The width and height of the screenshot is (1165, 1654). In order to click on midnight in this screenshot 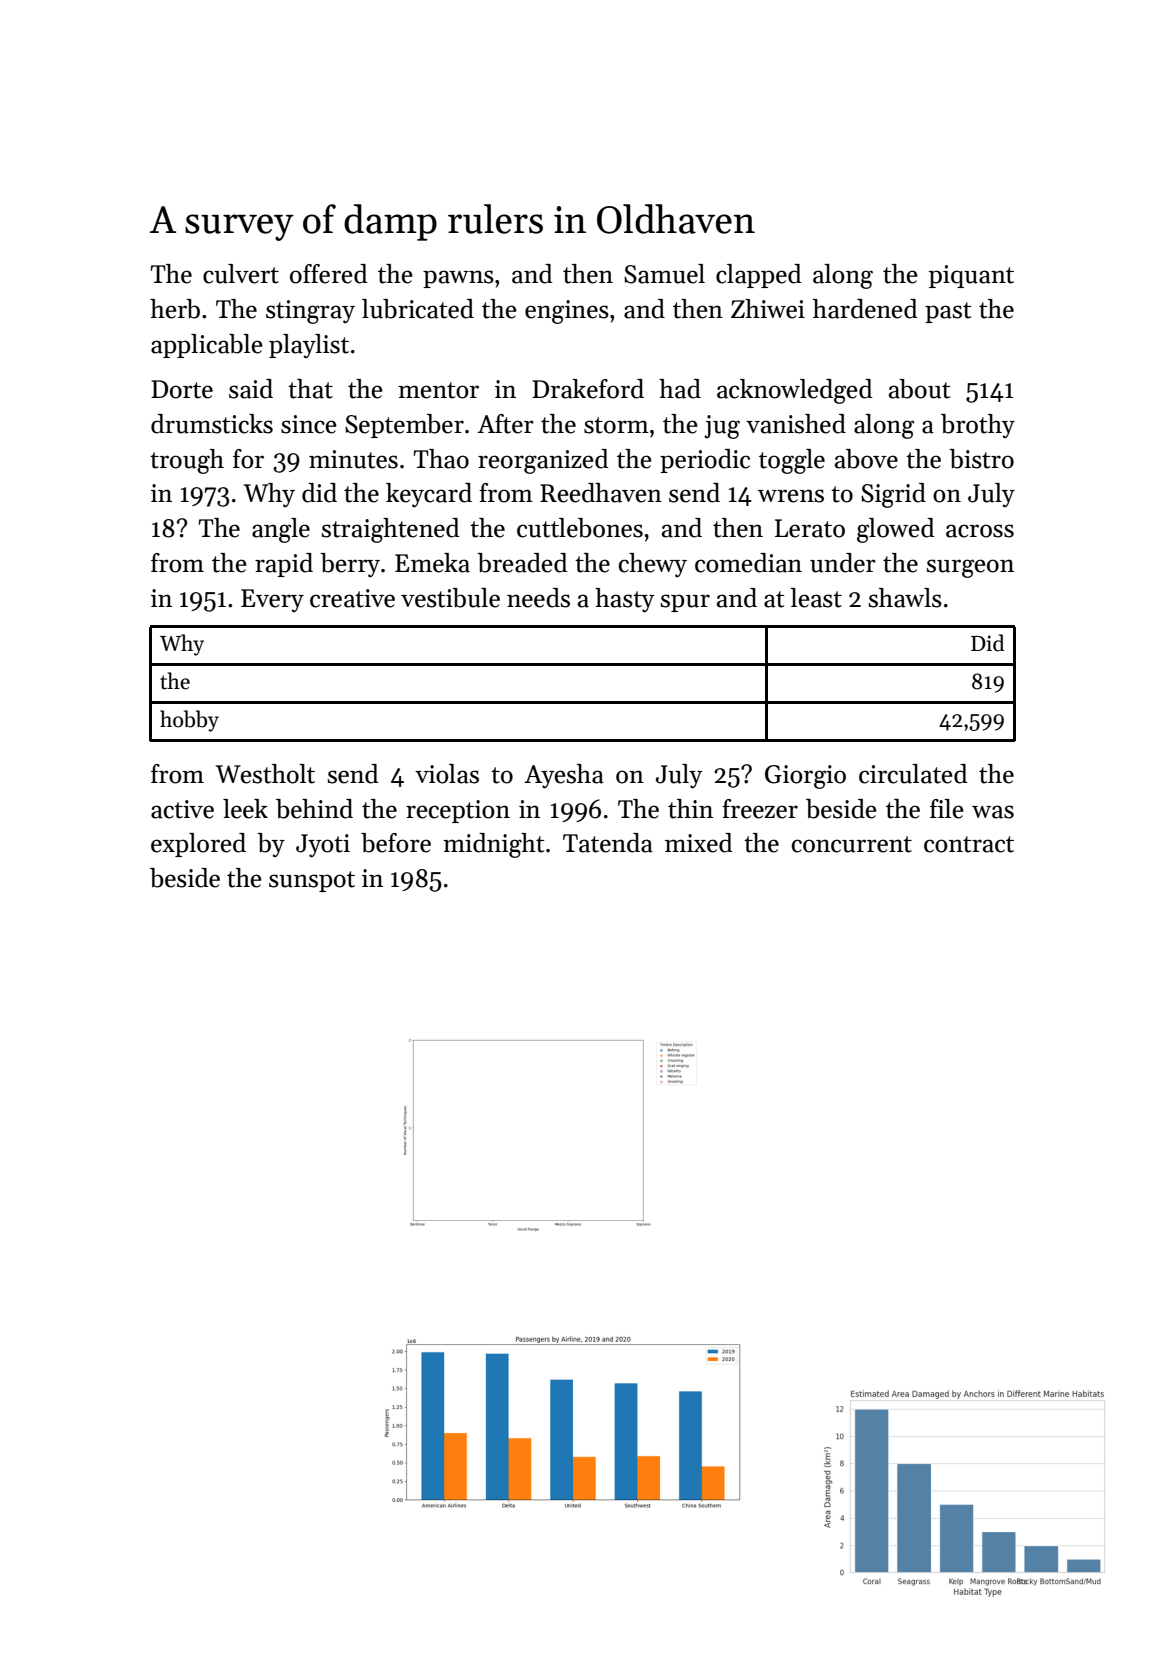, I will do `click(494, 845)`.
